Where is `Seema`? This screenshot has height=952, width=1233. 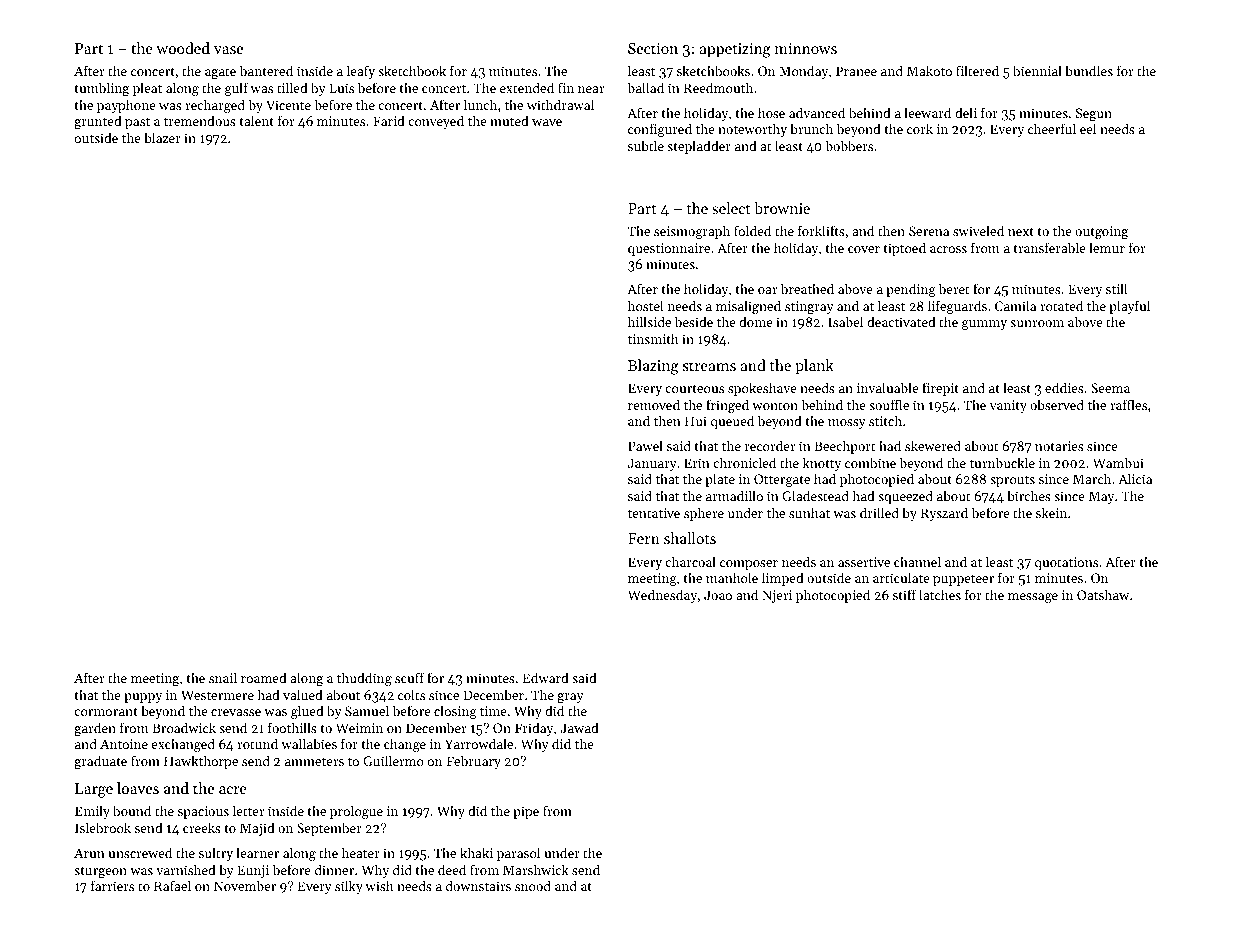
Seema is located at coordinates (1110, 388).
